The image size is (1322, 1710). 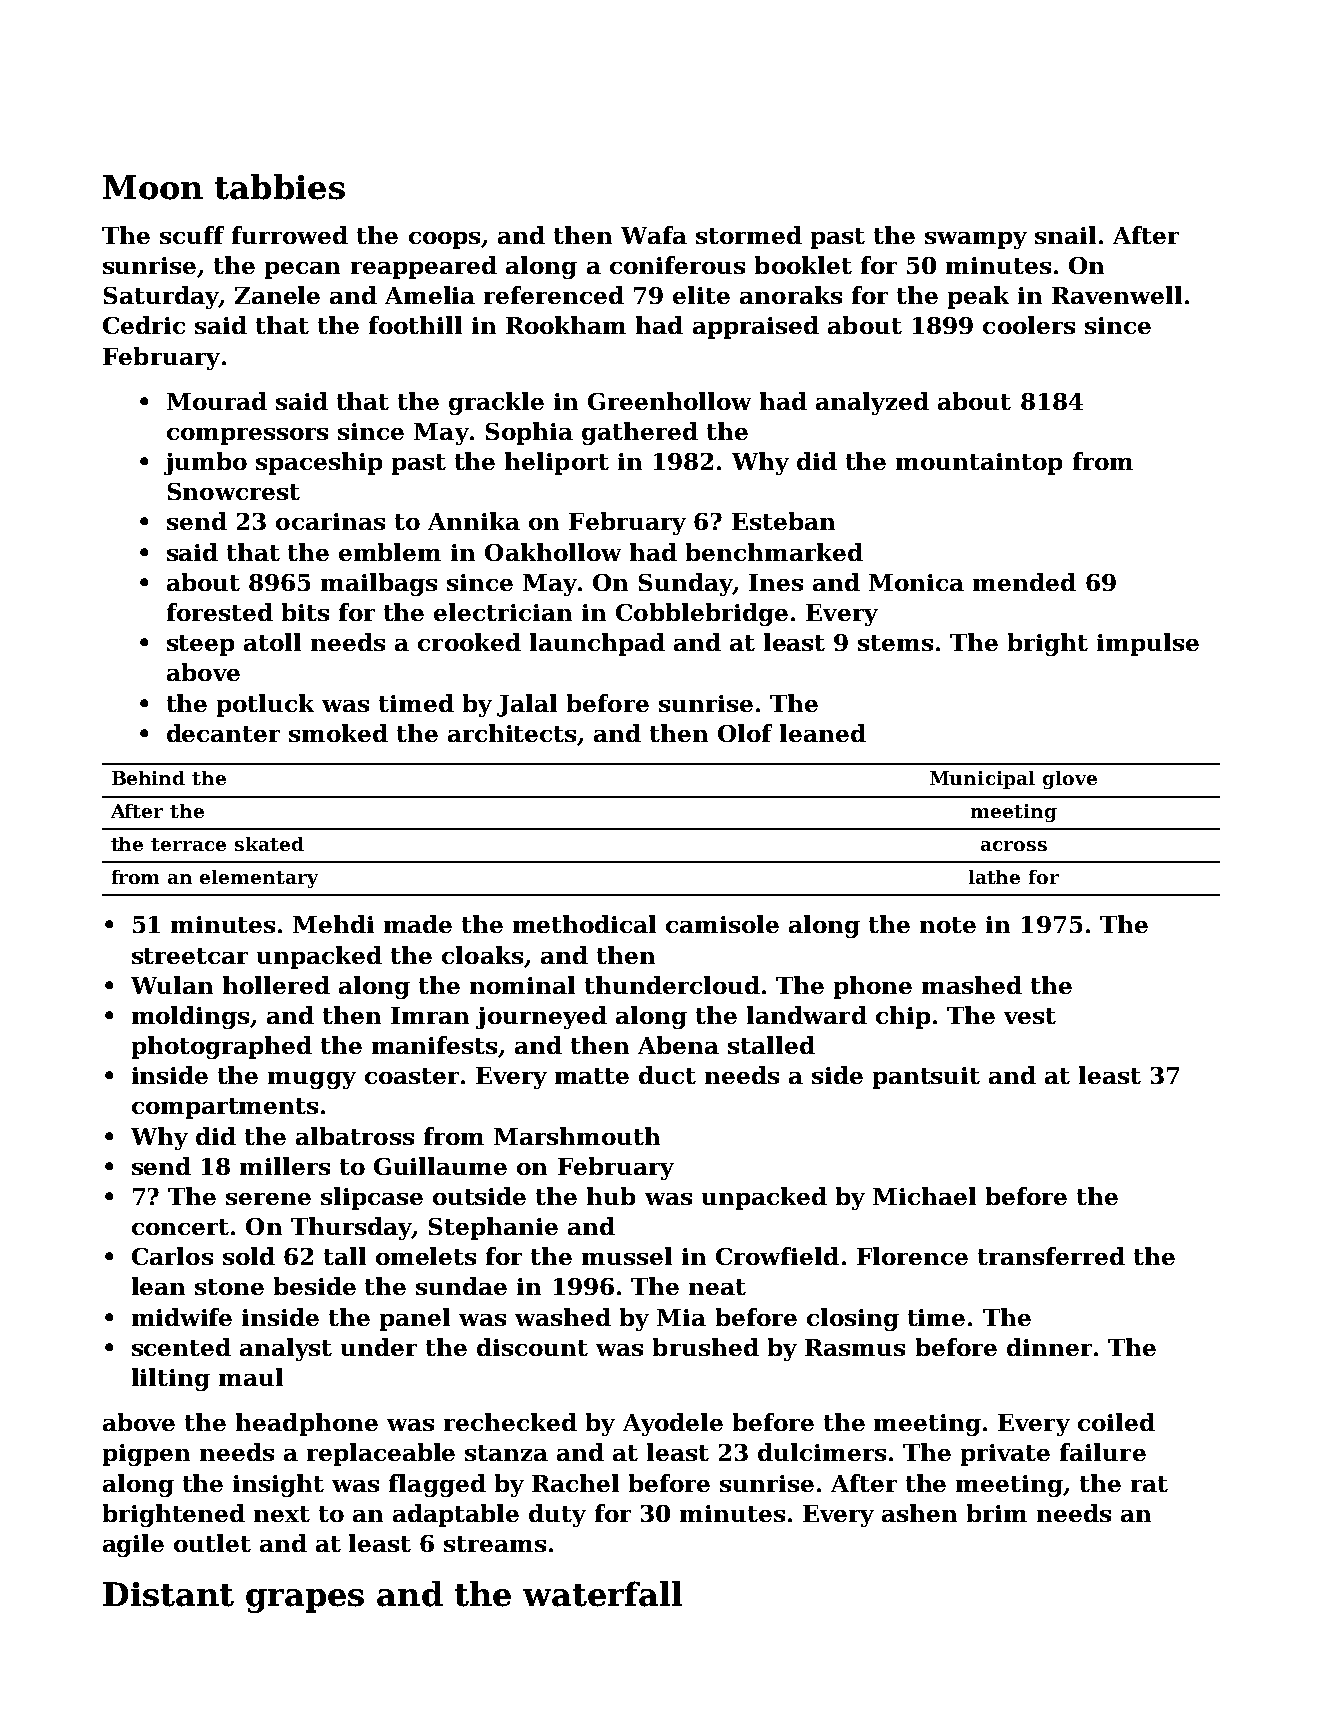 I want to click on Marshmouth, so click(x=577, y=1136).
